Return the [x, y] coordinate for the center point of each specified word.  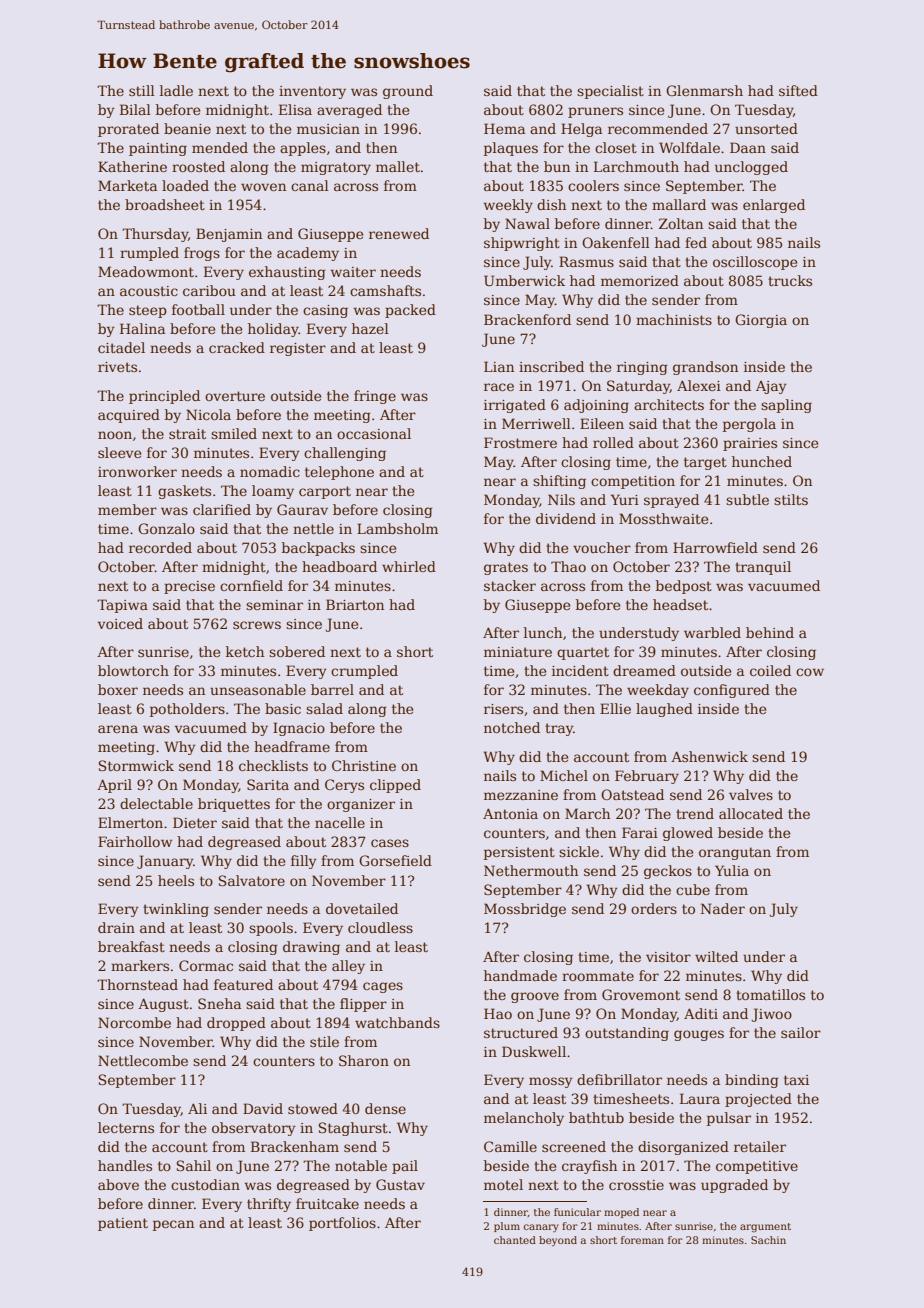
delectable [156, 803]
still [142, 90]
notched [512, 727]
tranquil [763, 568]
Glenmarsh [704, 90]
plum [507, 1227]
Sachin [768, 1240]
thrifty [269, 1205]
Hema [504, 128]
